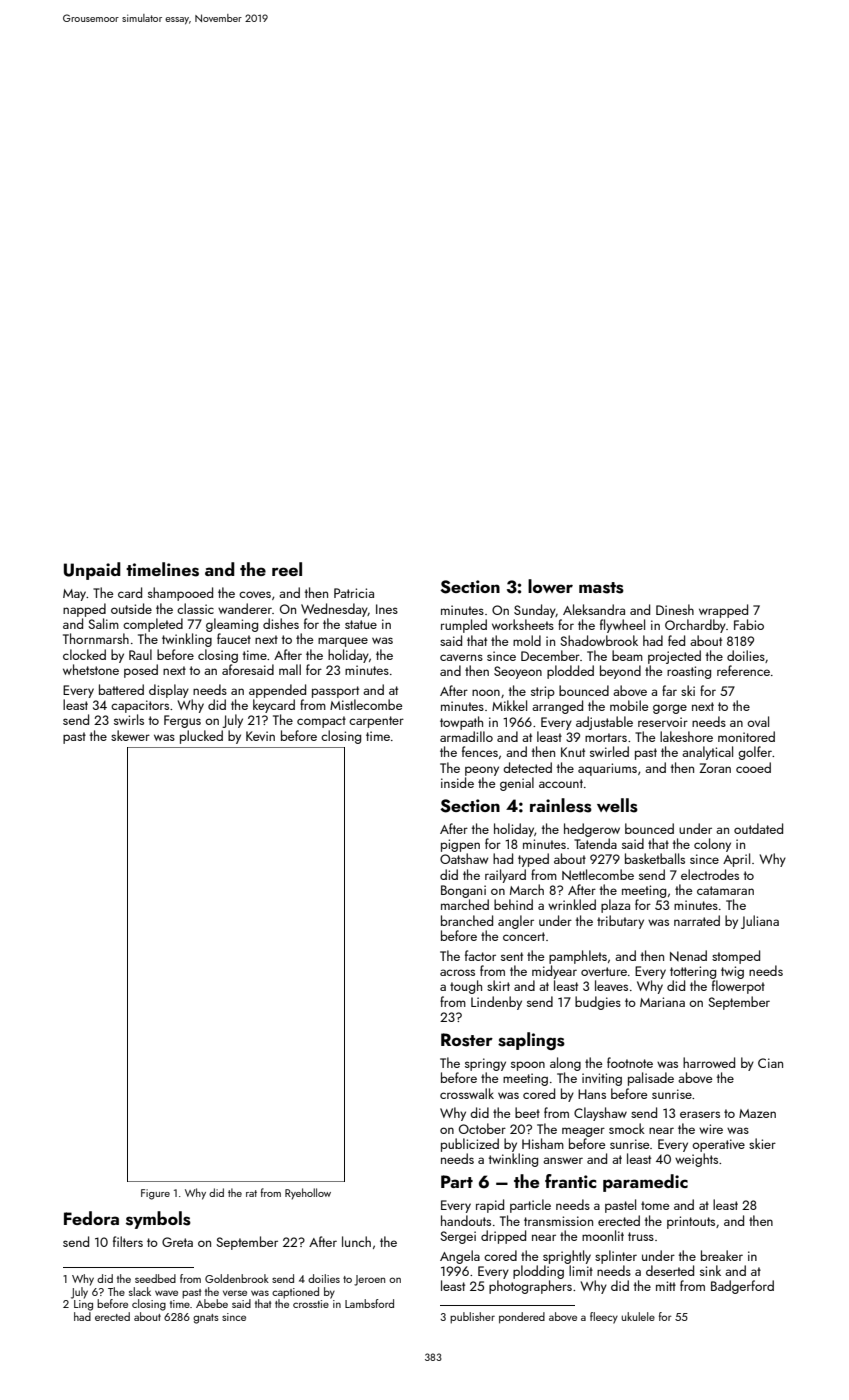 The image size is (849, 1400). What do you see at coordinates (466, 987) in the page?
I see `tough` at bounding box center [466, 987].
